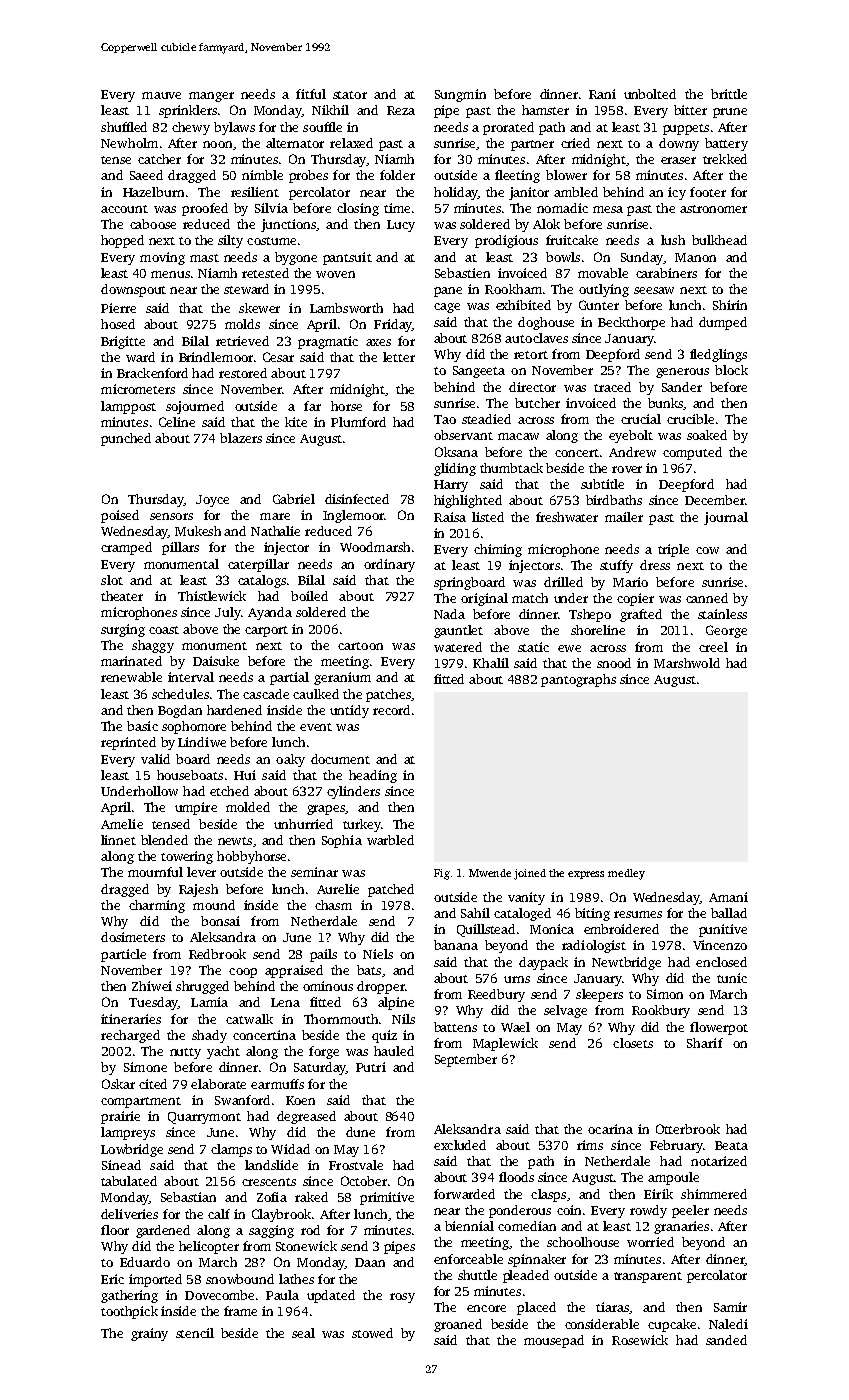  I want to click on dune, so click(360, 1132).
